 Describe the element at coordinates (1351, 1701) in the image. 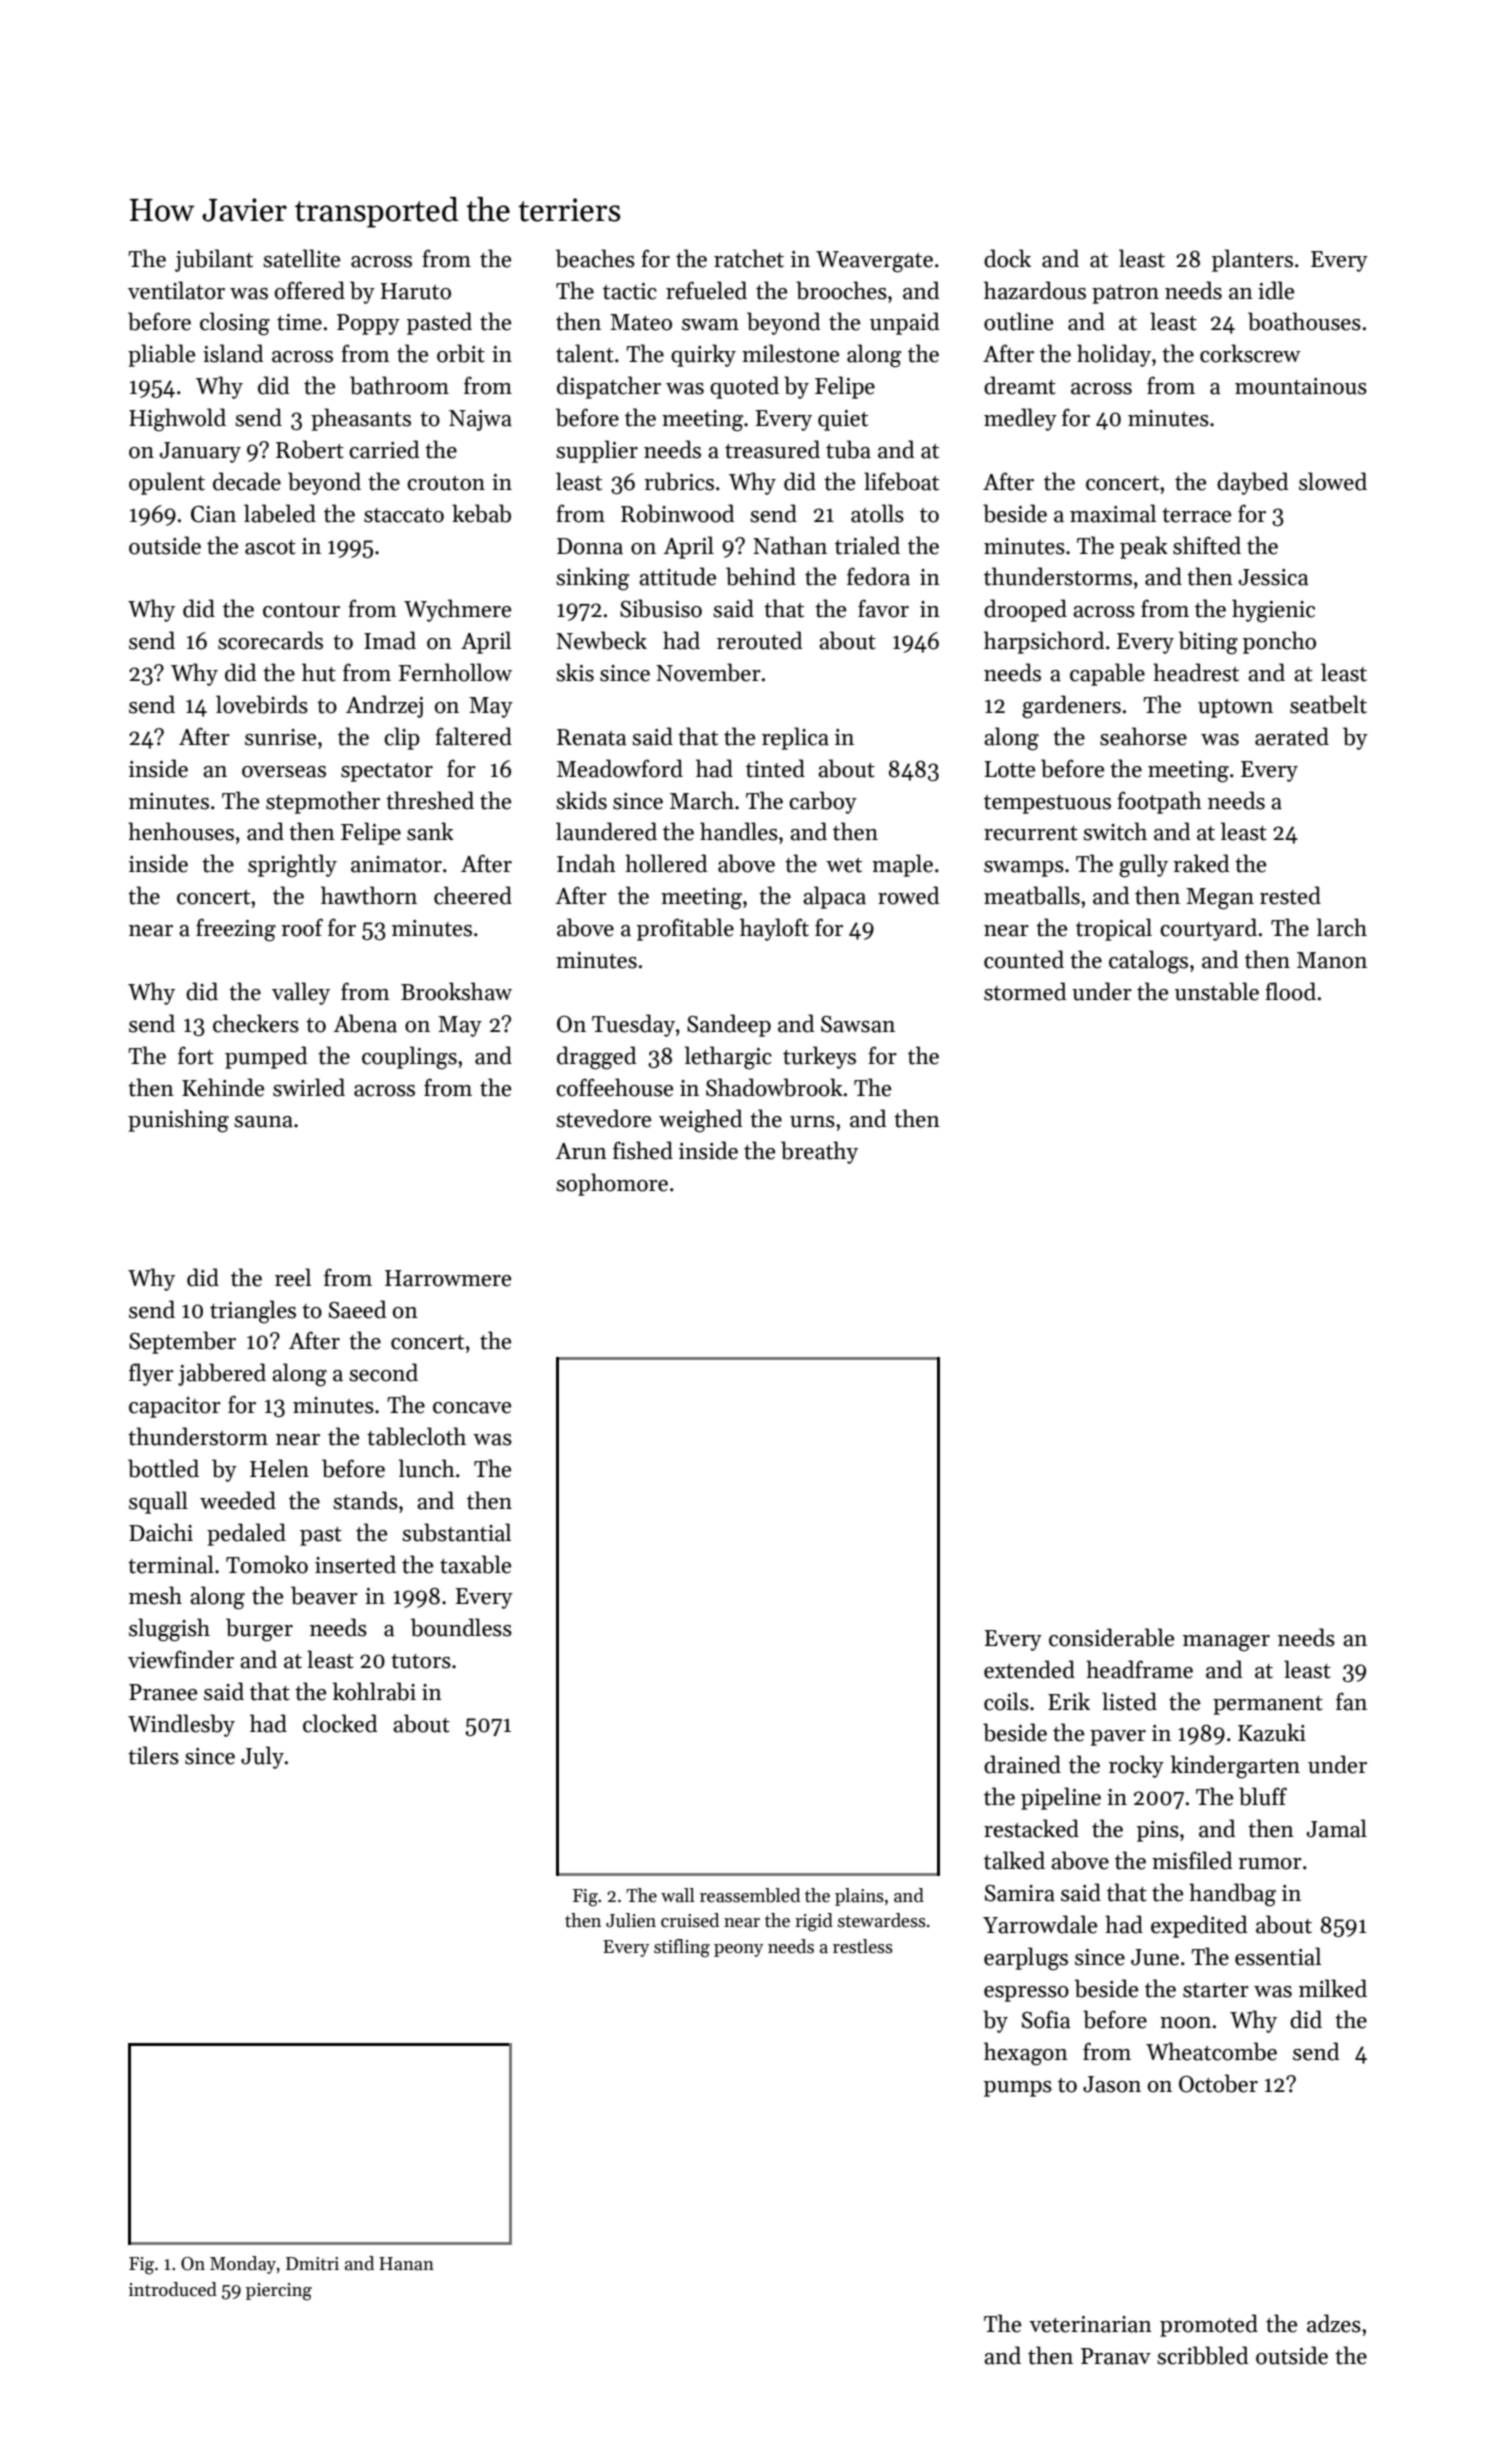

I see `fan` at that location.
